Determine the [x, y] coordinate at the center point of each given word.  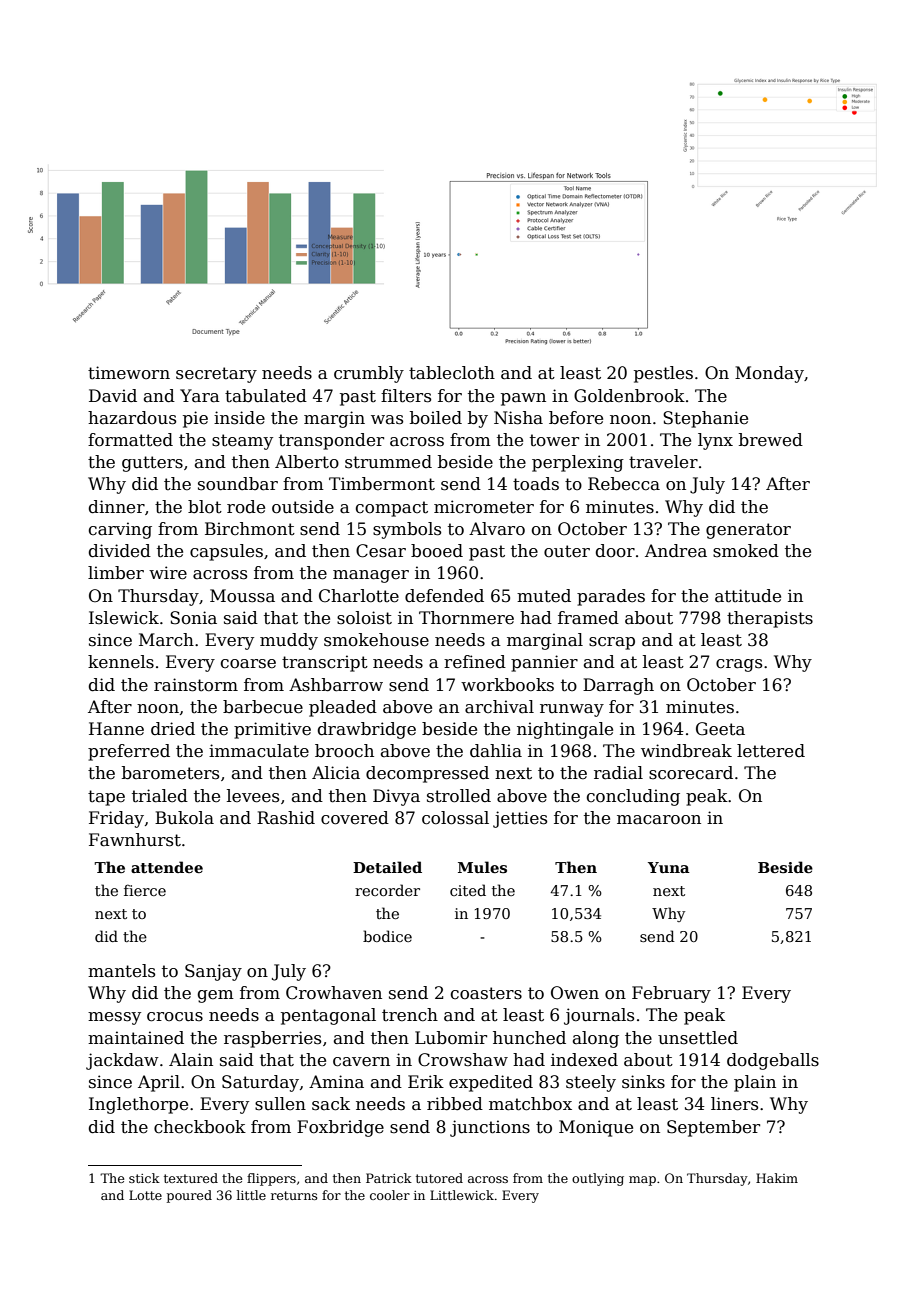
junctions [490, 1128]
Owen [575, 993]
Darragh [618, 686]
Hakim [777, 1178]
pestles [663, 374]
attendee [167, 867]
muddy [289, 641]
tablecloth [452, 373]
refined [475, 662]
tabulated [266, 396]
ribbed [455, 1104]
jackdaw [122, 1061]
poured [189, 1196]
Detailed [387, 867]
